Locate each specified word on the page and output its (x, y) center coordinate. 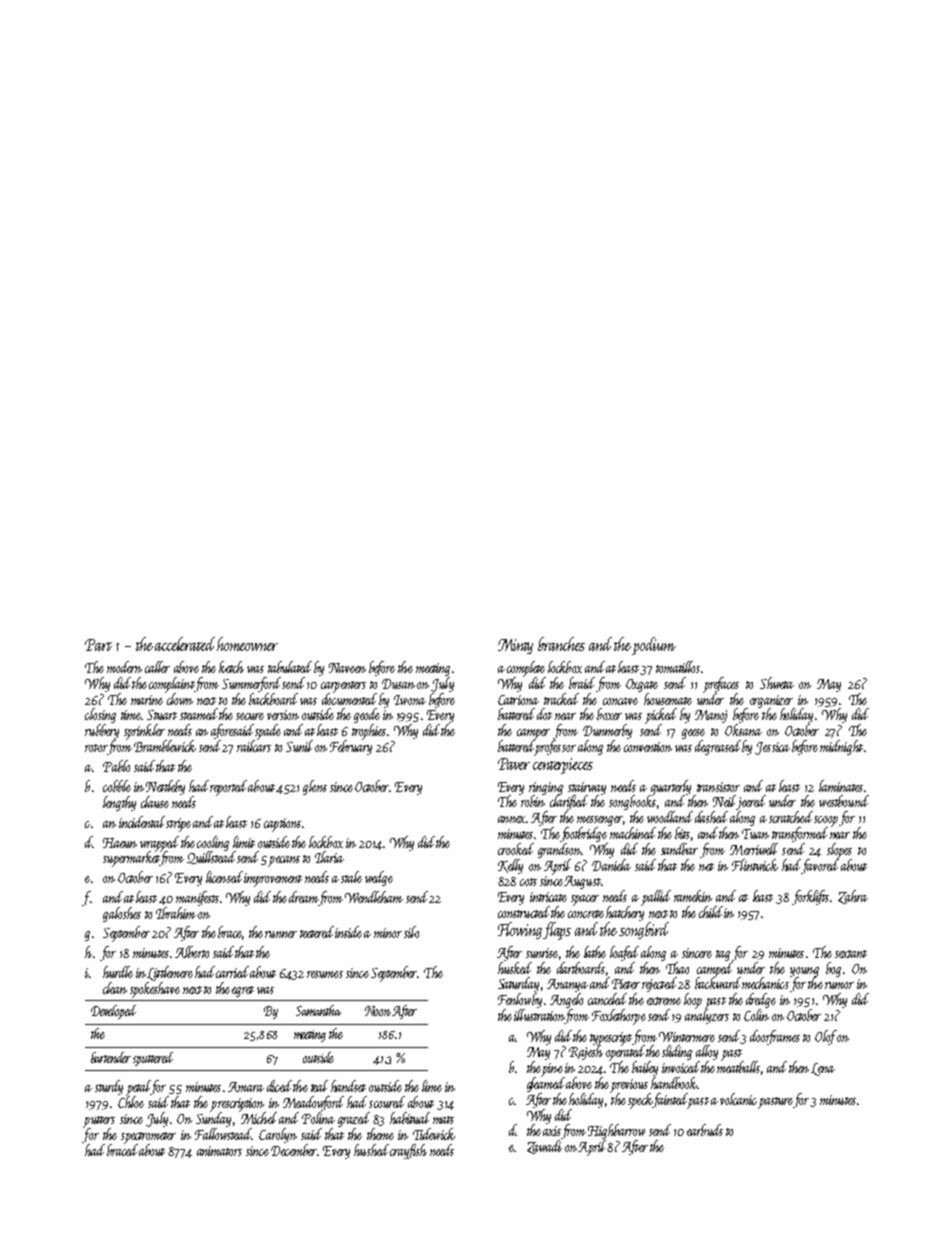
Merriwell (754, 849)
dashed (711, 817)
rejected (659, 984)
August (582, 882)
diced (279, 1086)
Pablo (116, 766)
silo (411, 932)
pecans (284, 861)
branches (561, 644)
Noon (378, 1011)
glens (315, 787)
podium (654, 646)
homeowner (247, 644)
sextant (851, 954)
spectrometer (148, 1138)
